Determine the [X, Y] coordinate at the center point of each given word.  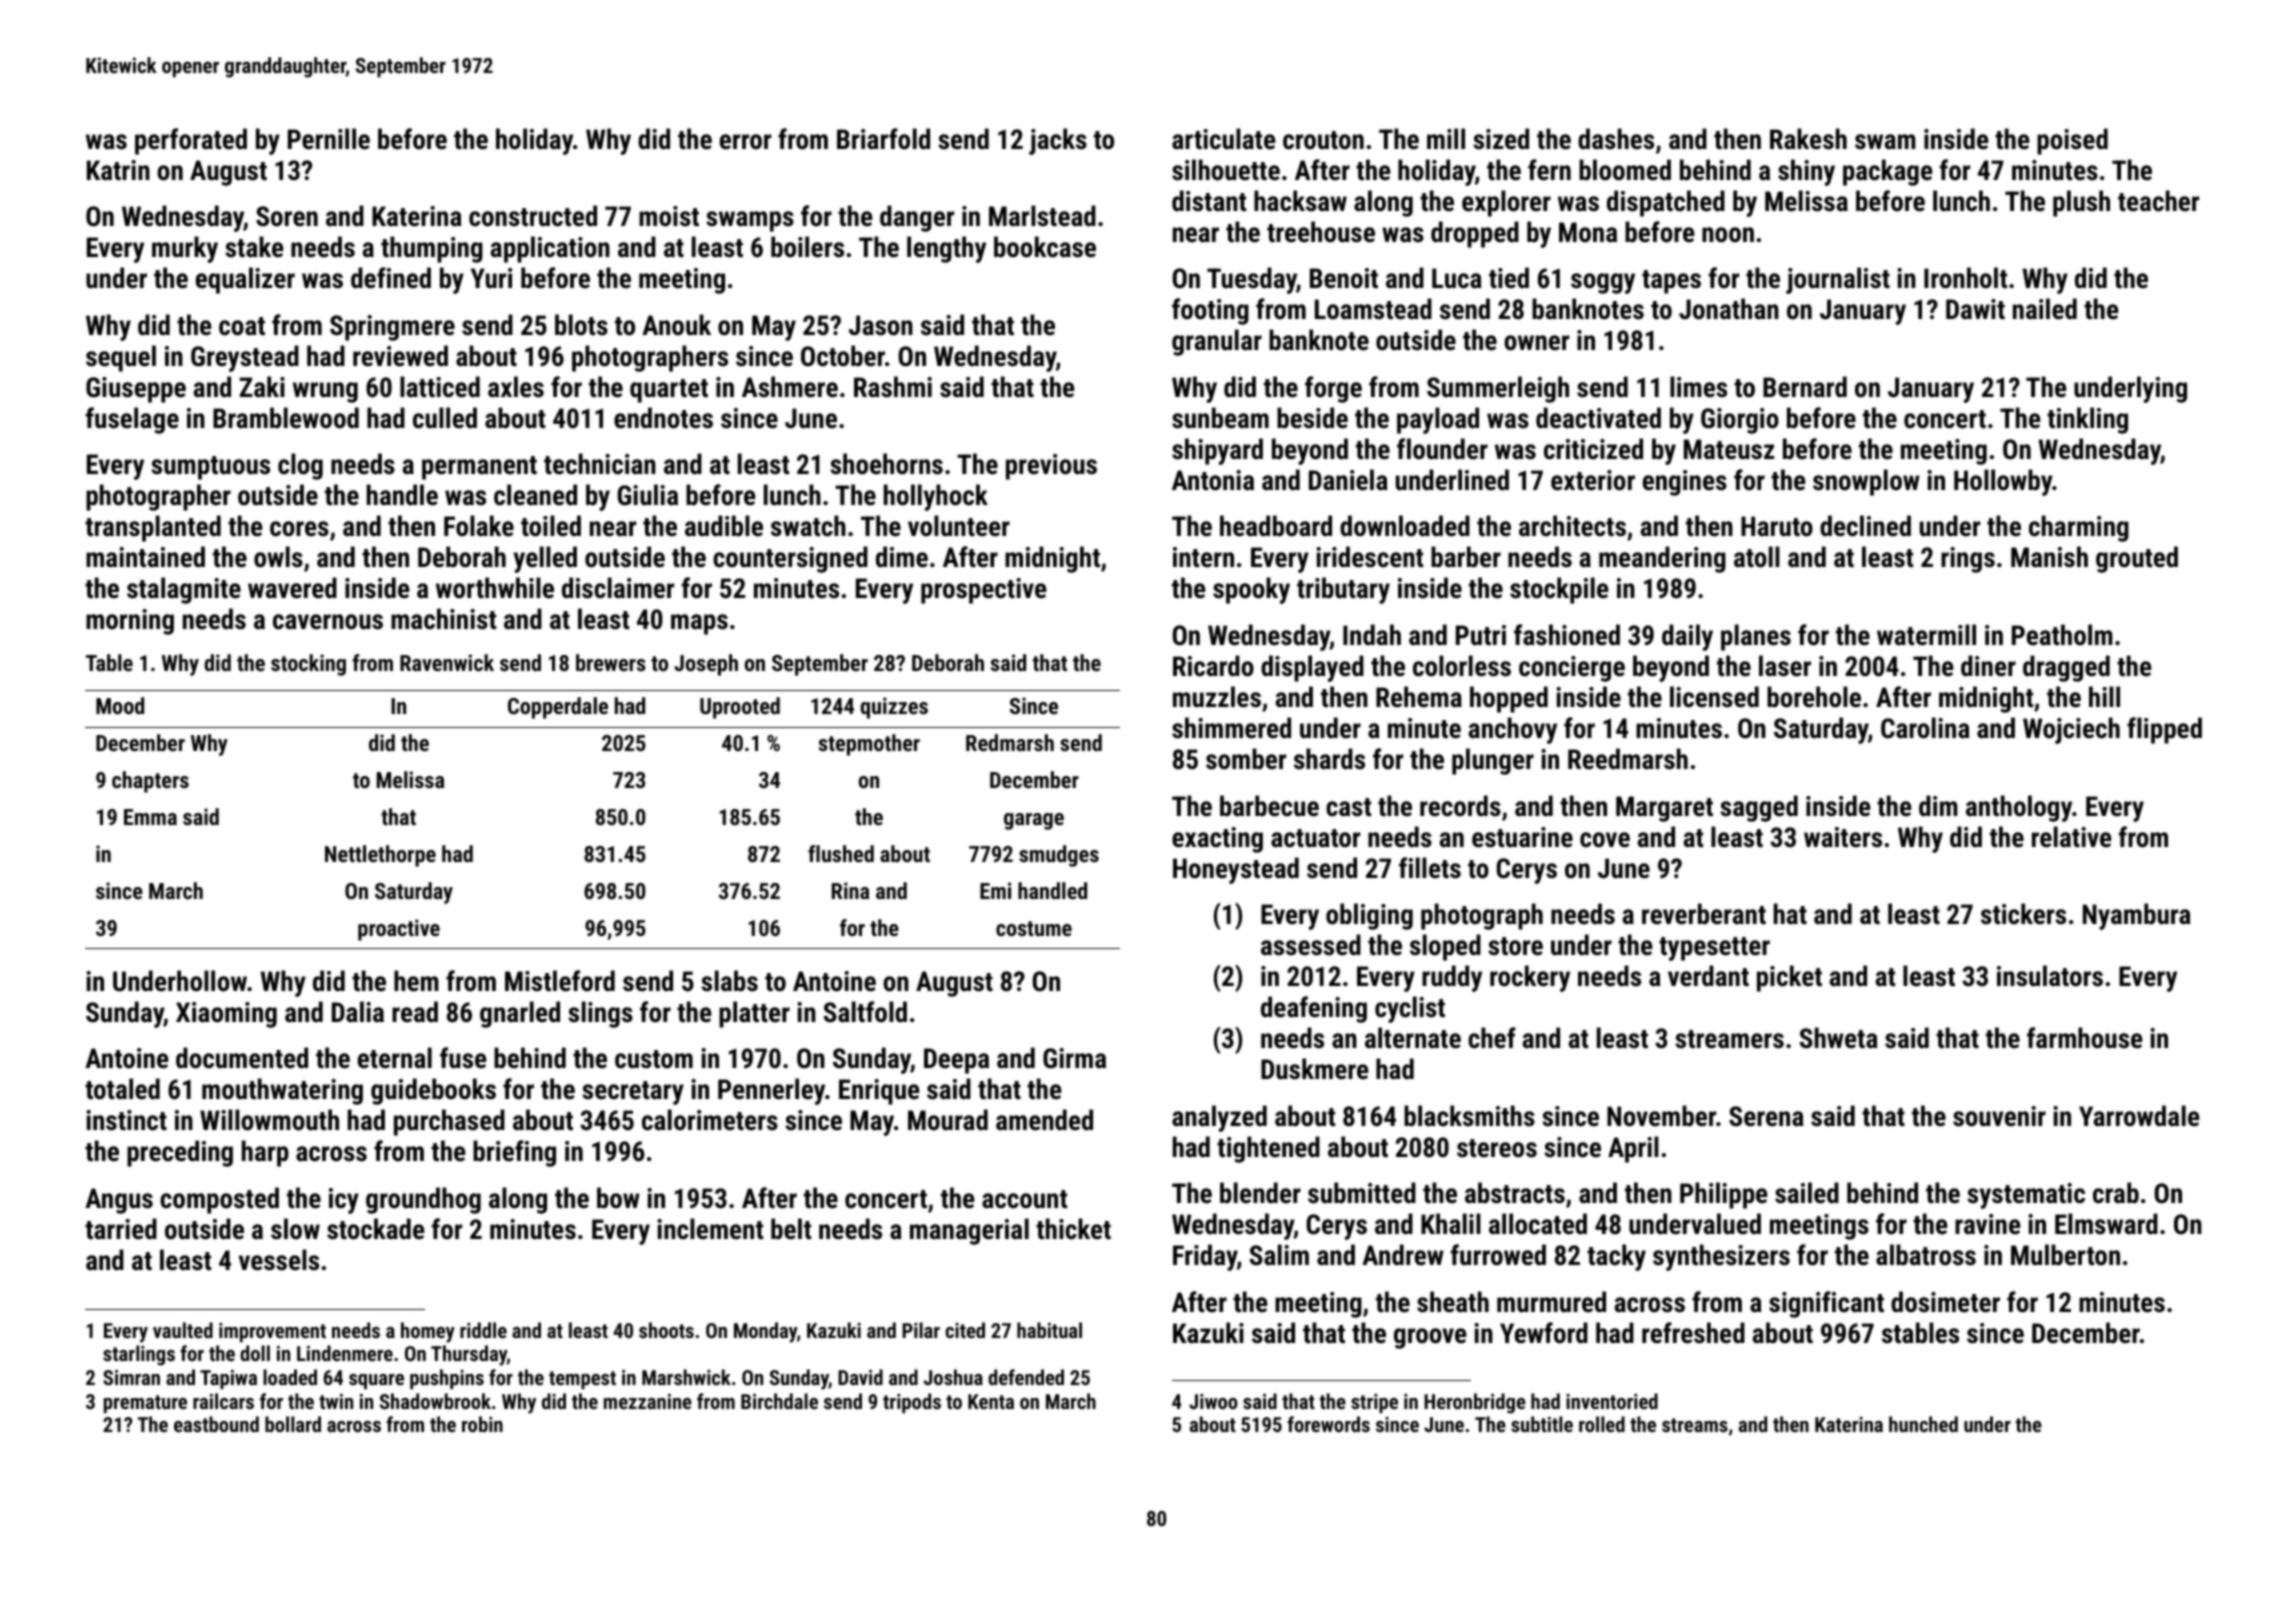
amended [1044, 1120]
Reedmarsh [1628, 759]
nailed [2045, 309]
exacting [1217, 840]
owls [278, 557]
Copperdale [558, 708]
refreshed [1693, 1333]
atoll [1757, 557]
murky [185, 249]
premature [145, 1404]
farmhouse [2085, 1038]
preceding [180, 1153]
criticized [1593, 449]
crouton [1323, 140]
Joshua [953, 1377]
